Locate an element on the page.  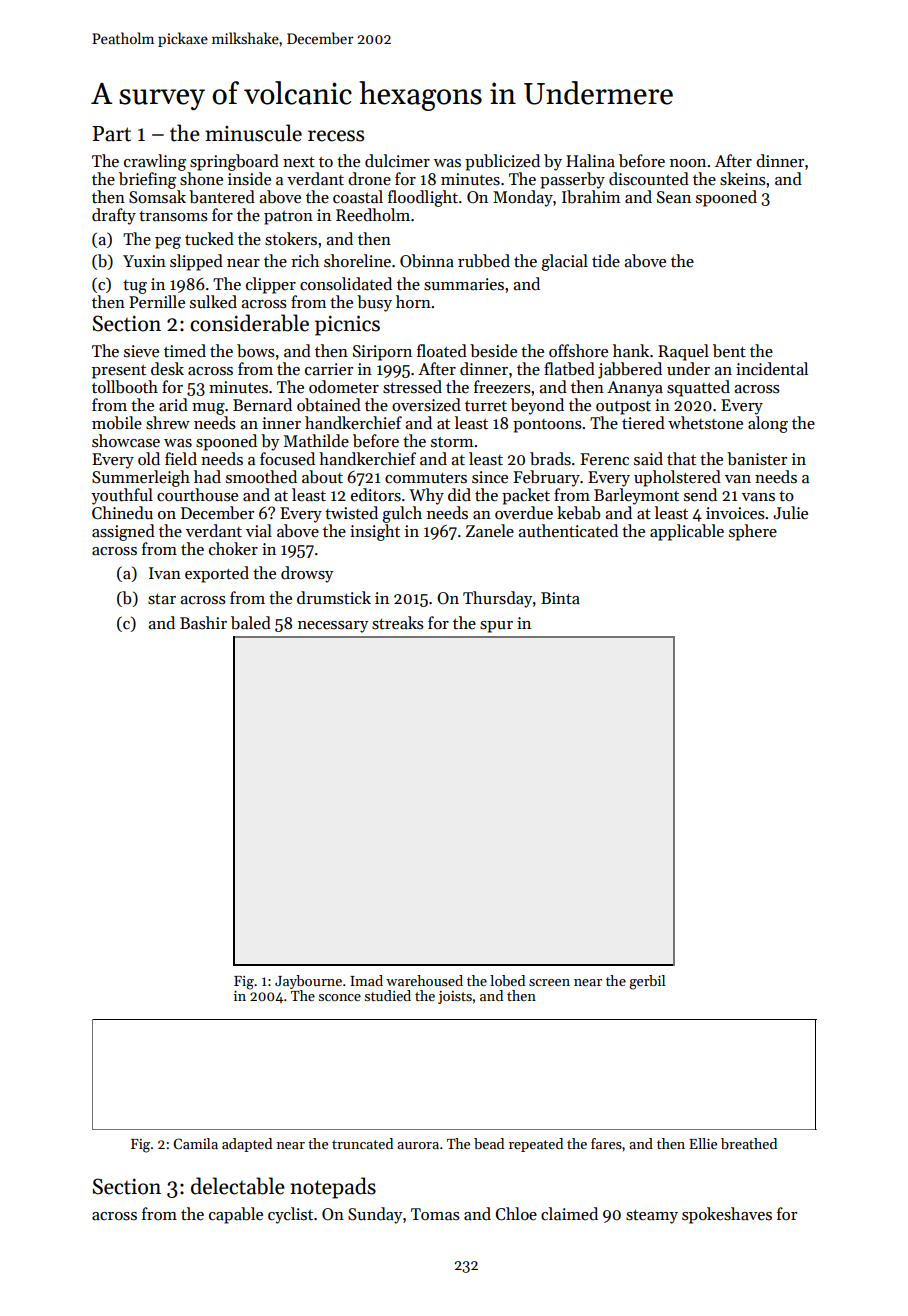
publicized is located at coordinates (502, 162).
